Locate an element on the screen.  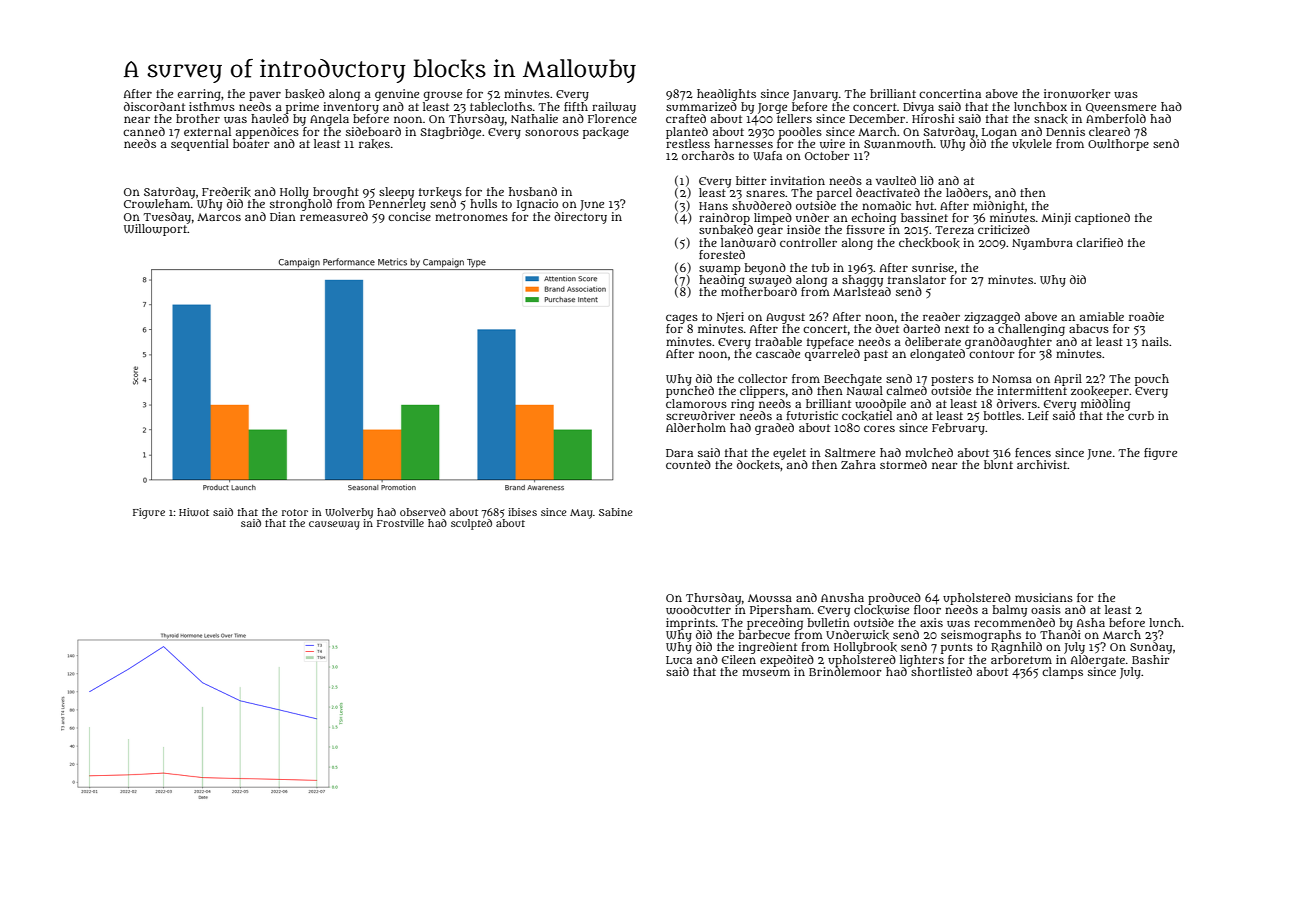
Queensmere is located at coordinates (1121, 108).
